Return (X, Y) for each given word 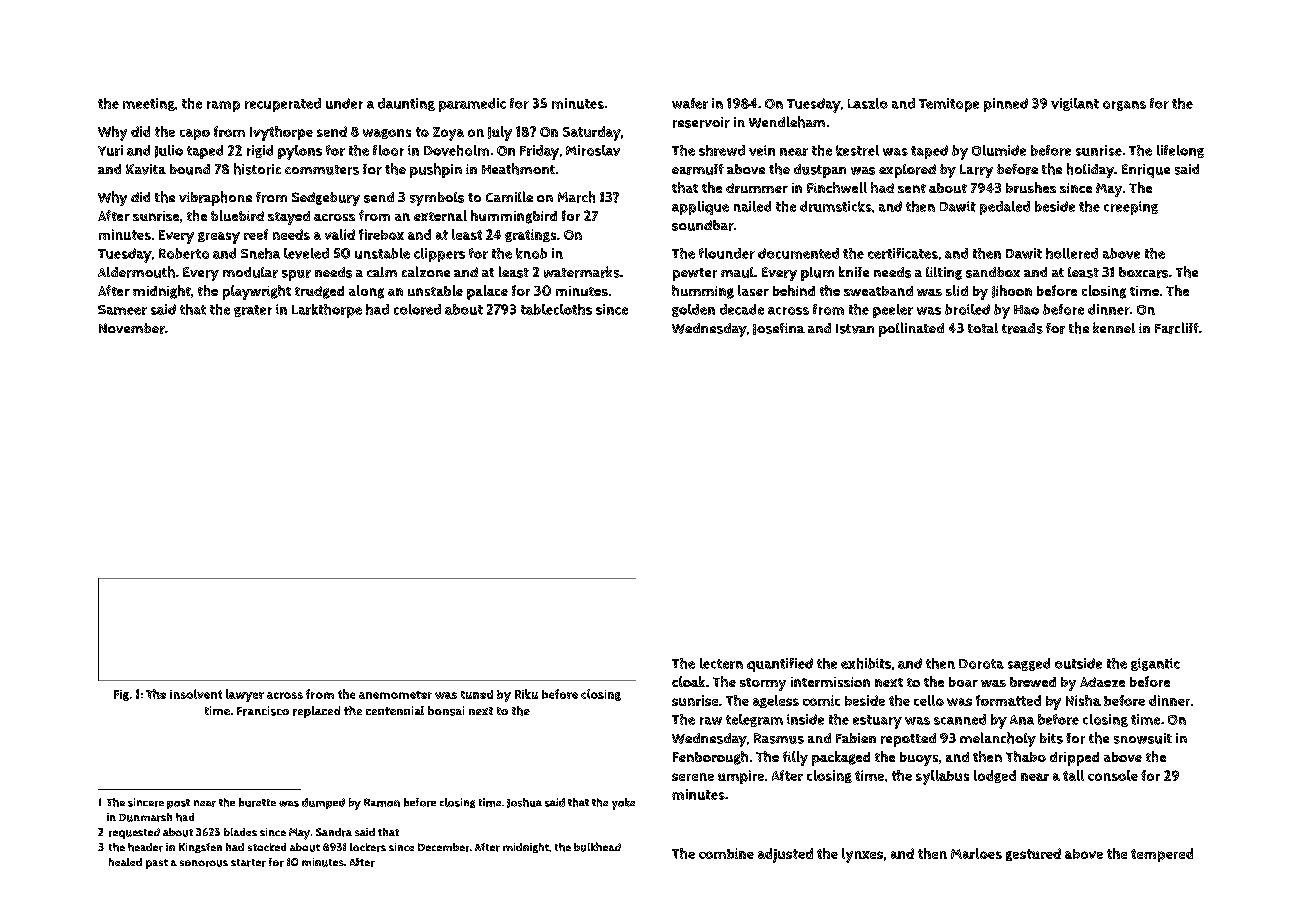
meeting (149, 104)
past (157, 864)
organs (1124, 106)
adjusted (785, 855)
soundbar (703, 225)
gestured (1033, 854)
